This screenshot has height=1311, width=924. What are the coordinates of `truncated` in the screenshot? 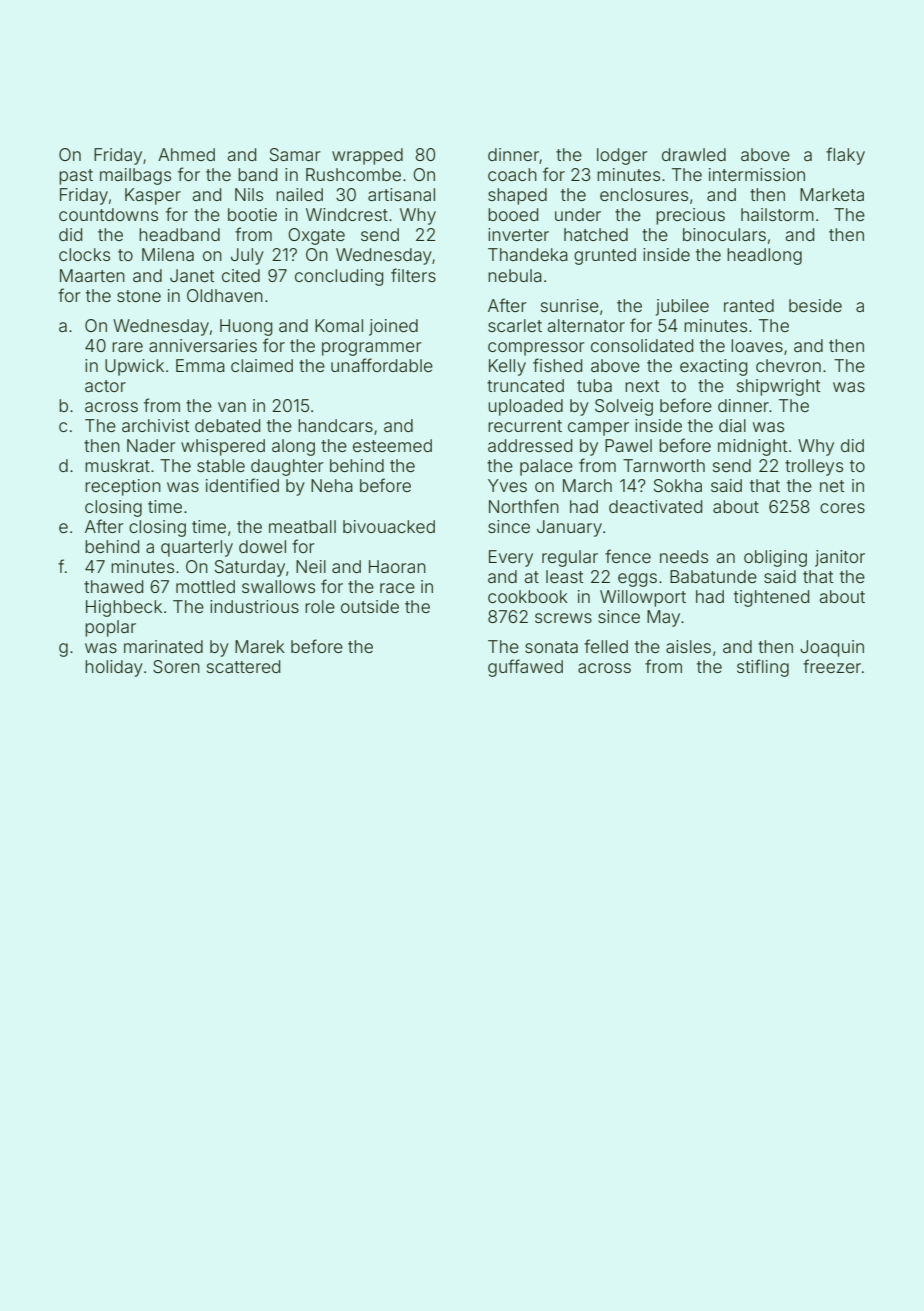 It's located at (525, 385).
